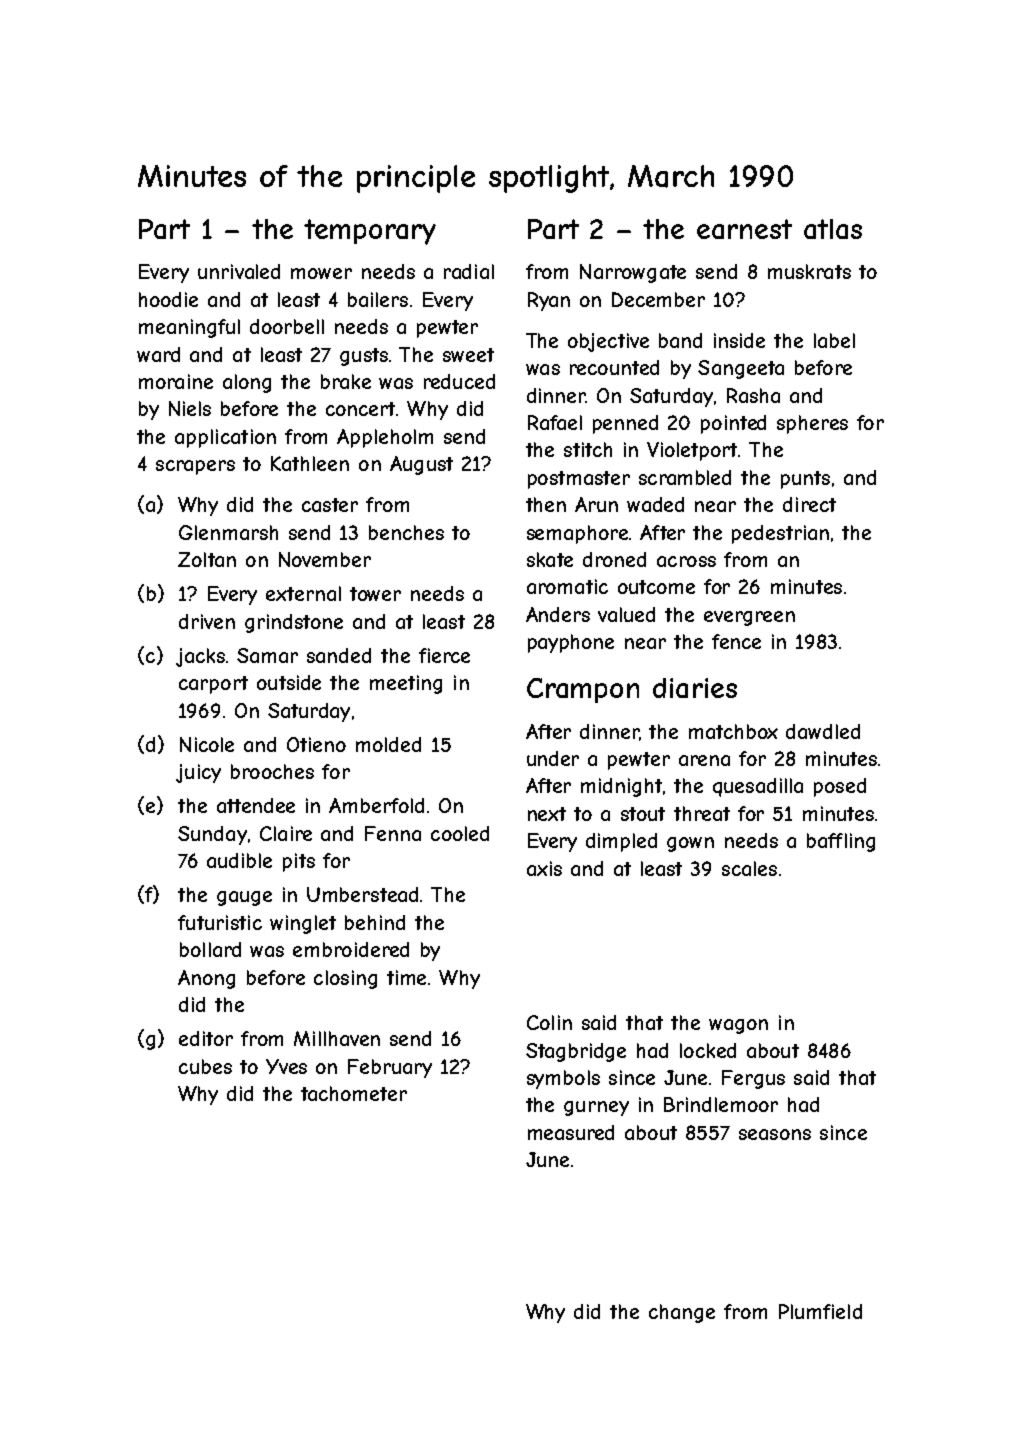 This page has width=1025, height=1456. What do you see at coordinates (459, 381) in the page?
I see `reduced` at bounding box center [459, 381].
